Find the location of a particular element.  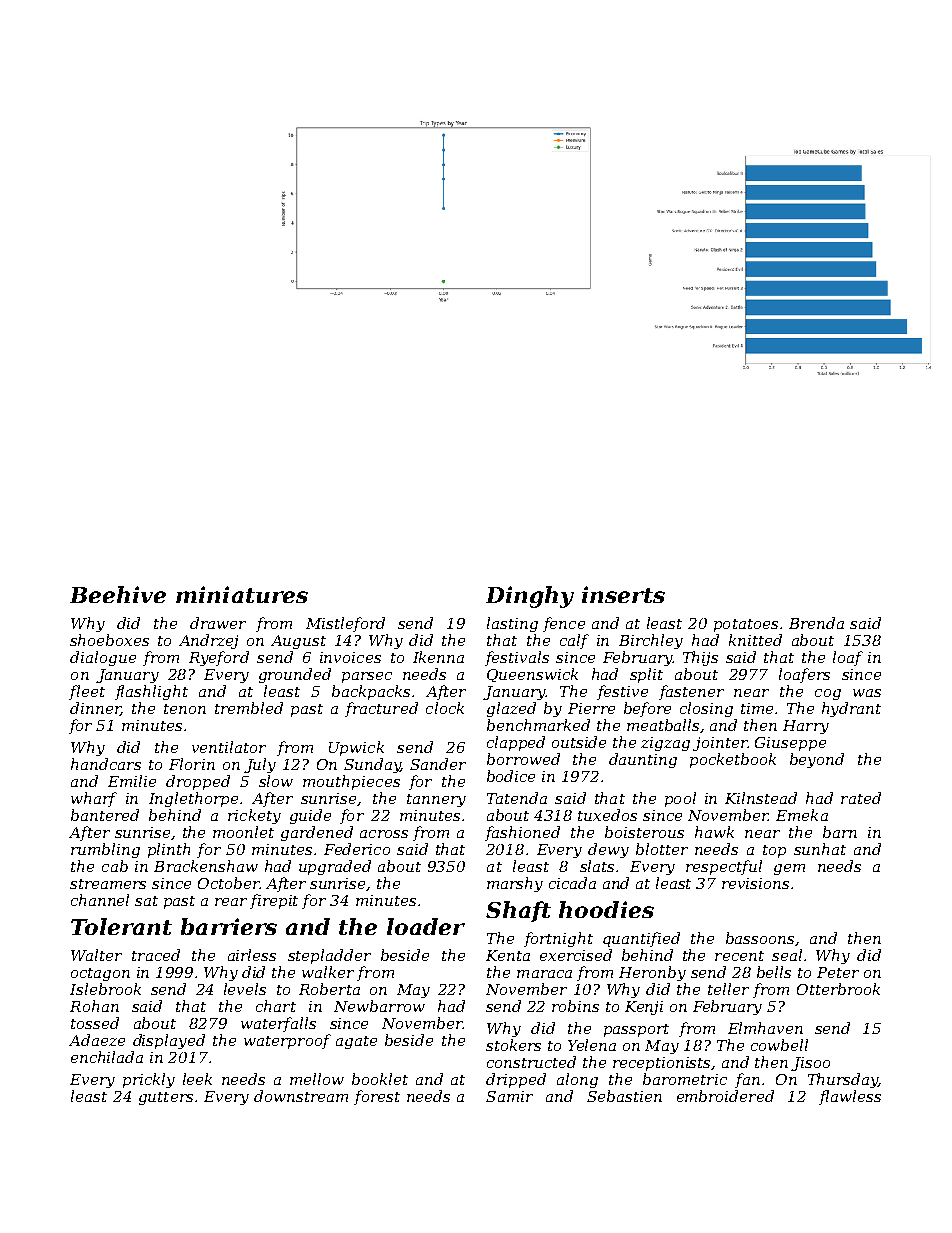

time is located at coordinates (757, 708).
